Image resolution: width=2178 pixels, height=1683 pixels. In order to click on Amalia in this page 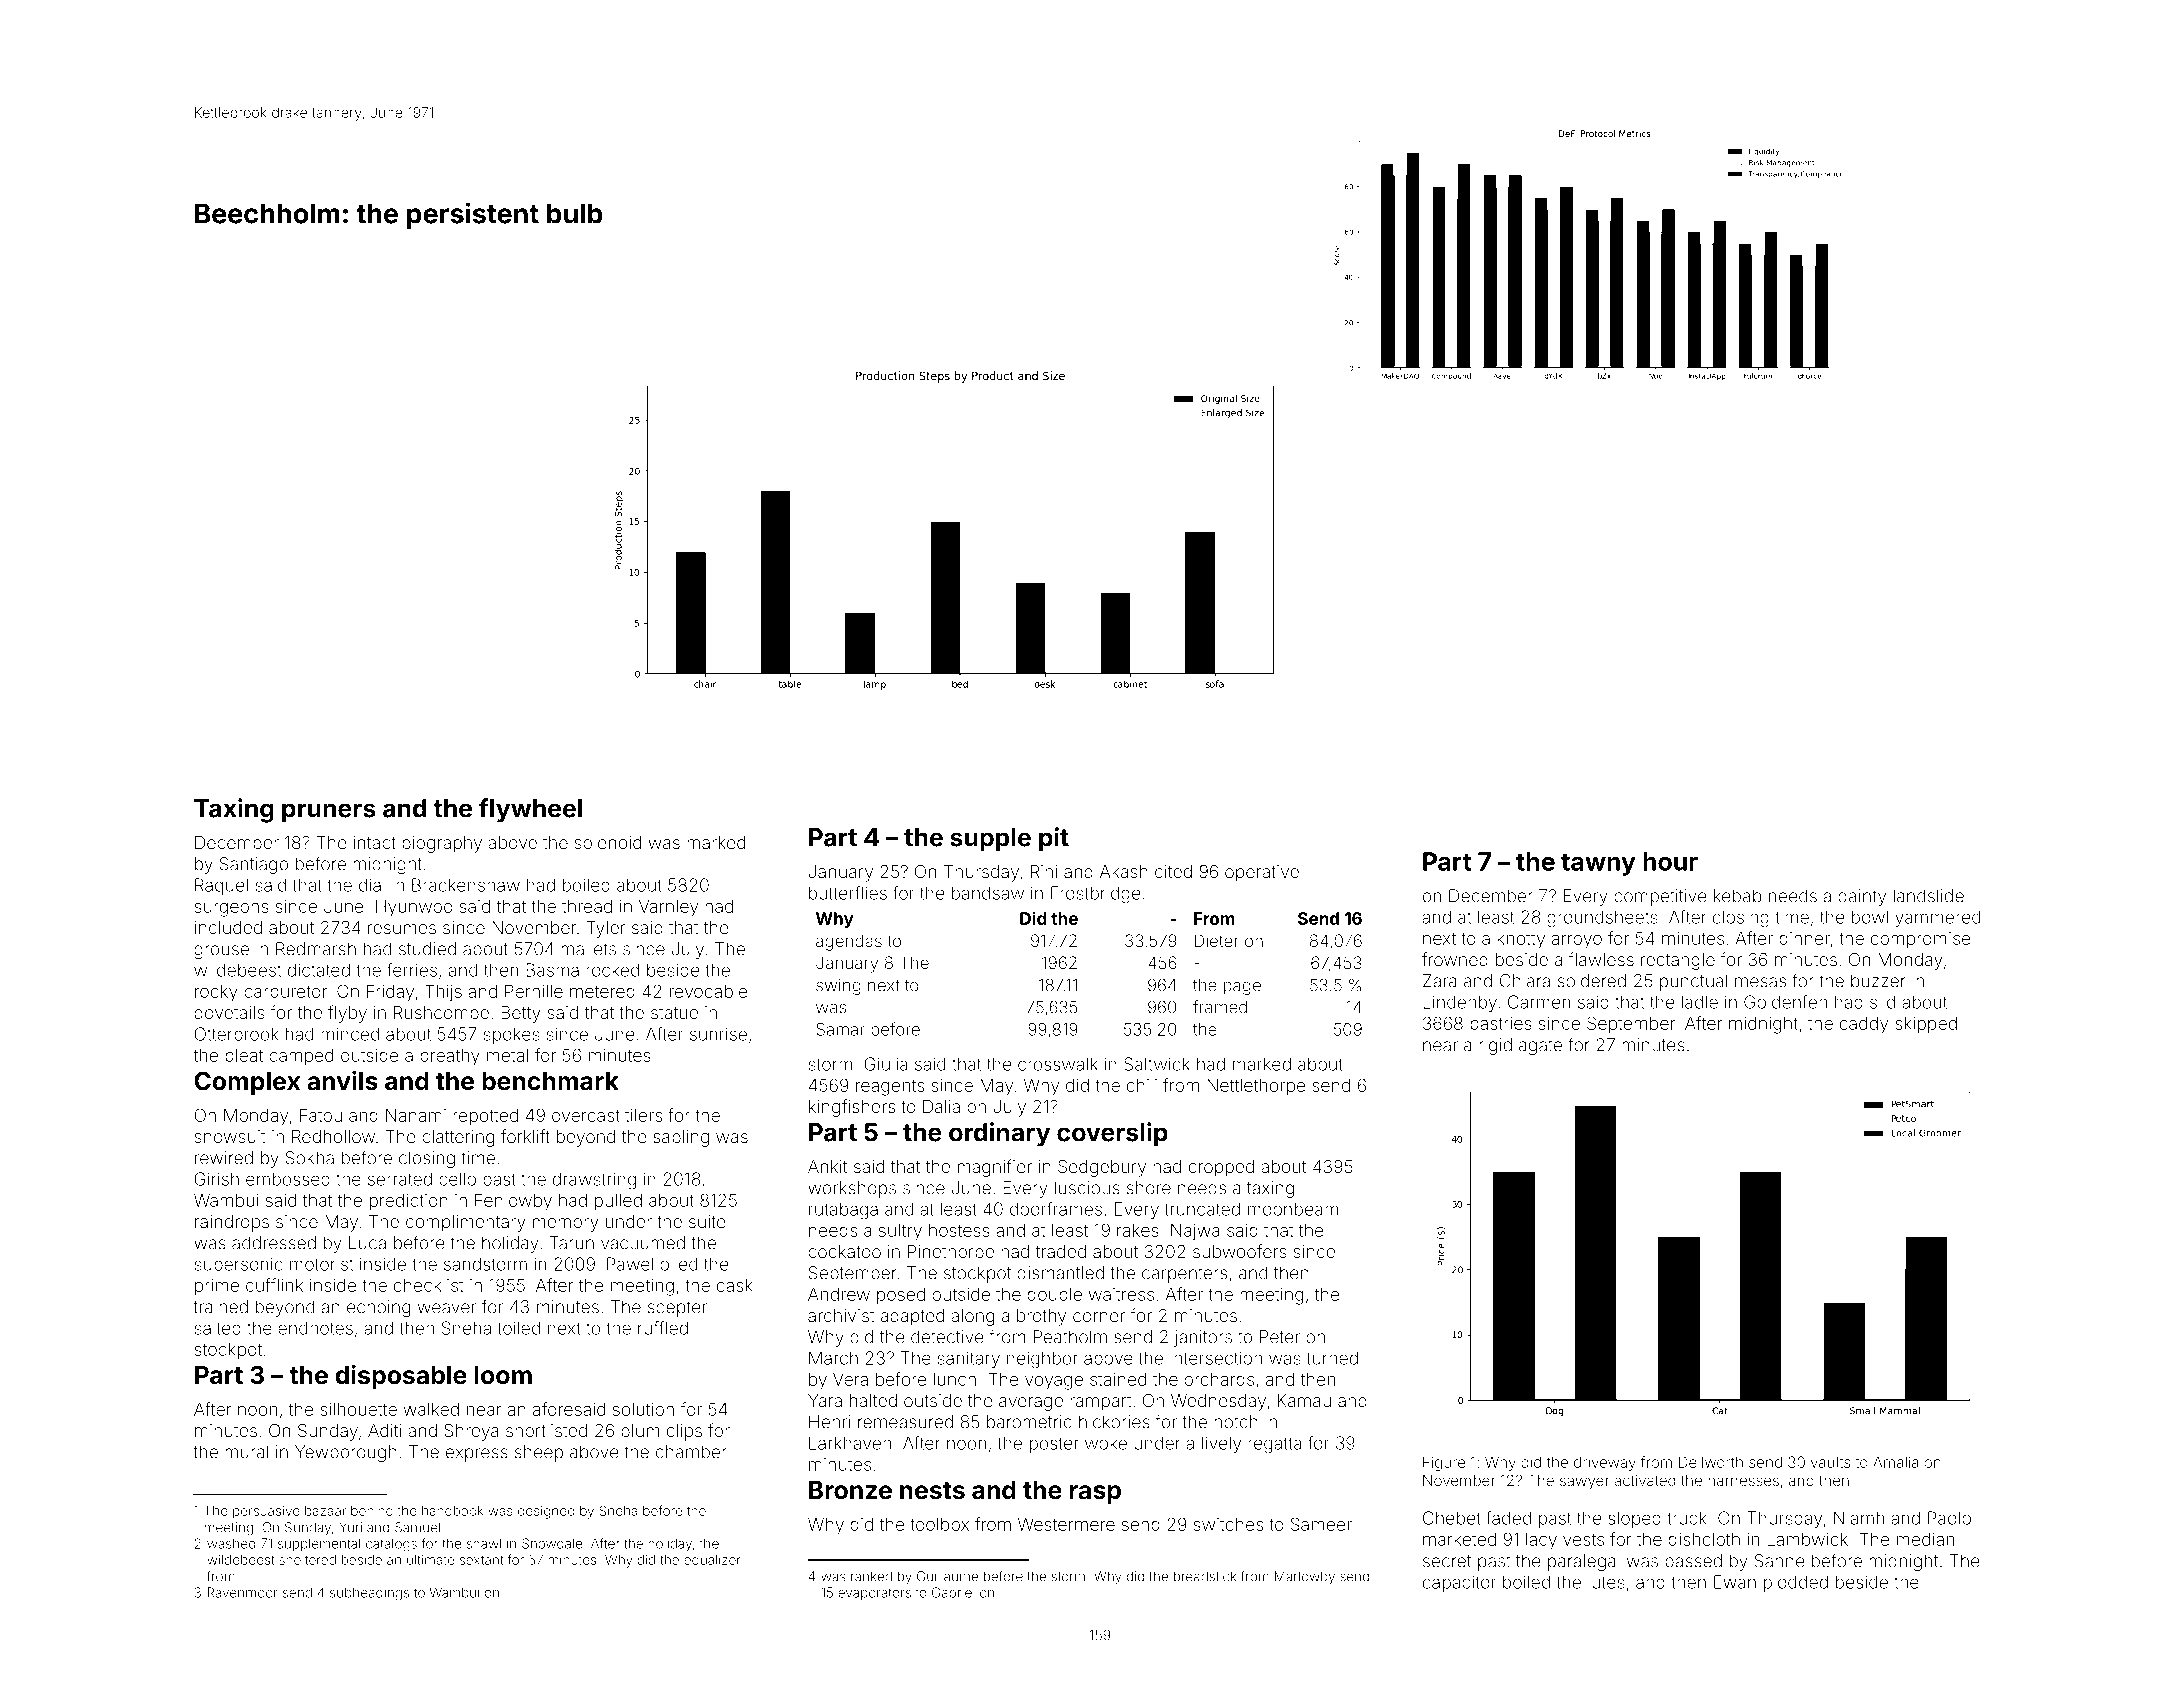, I will do `click(1895, 1462)`.
